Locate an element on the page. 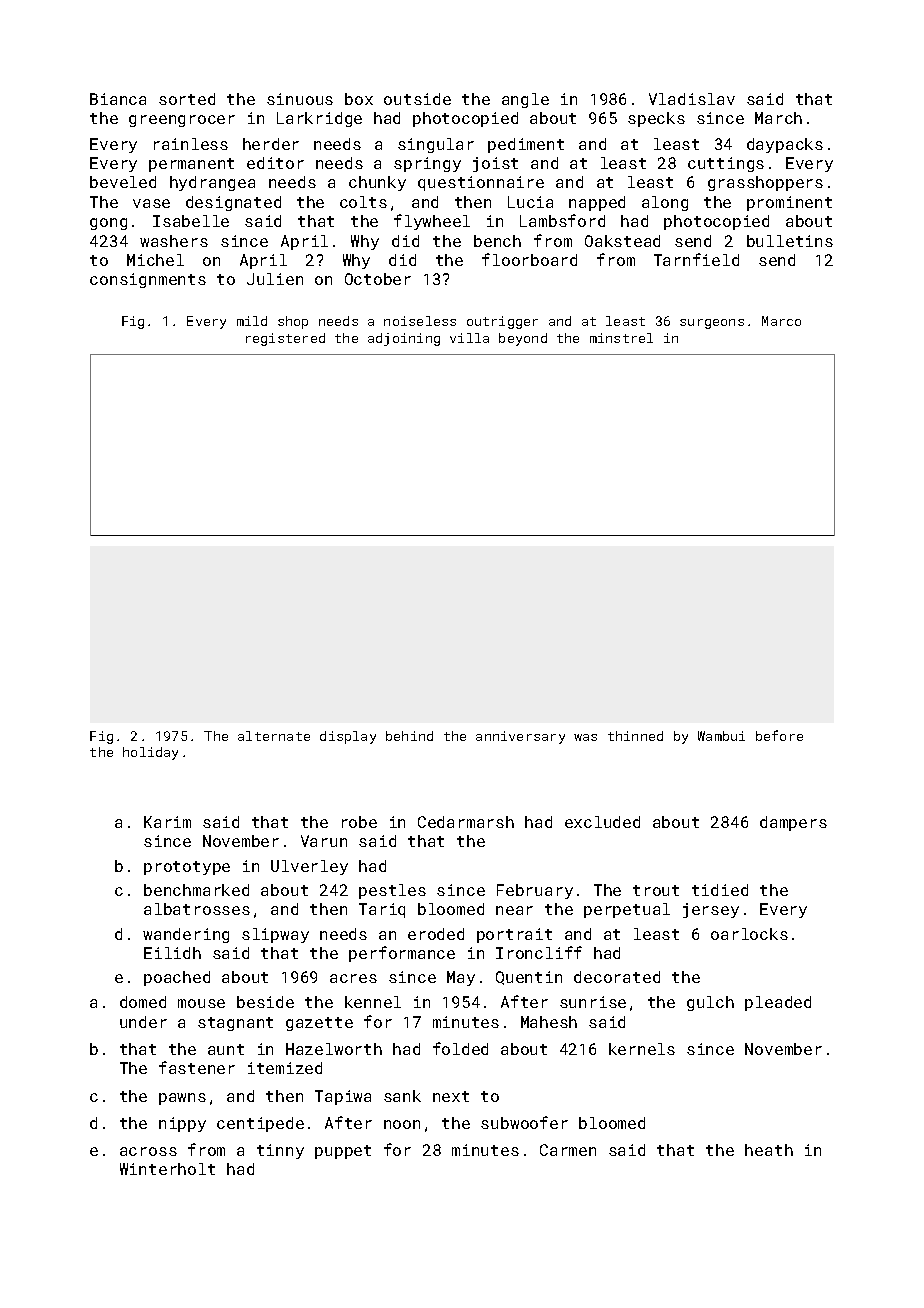 The image size is (924, 1308). bulletins is located at coordinates (790, 241).
